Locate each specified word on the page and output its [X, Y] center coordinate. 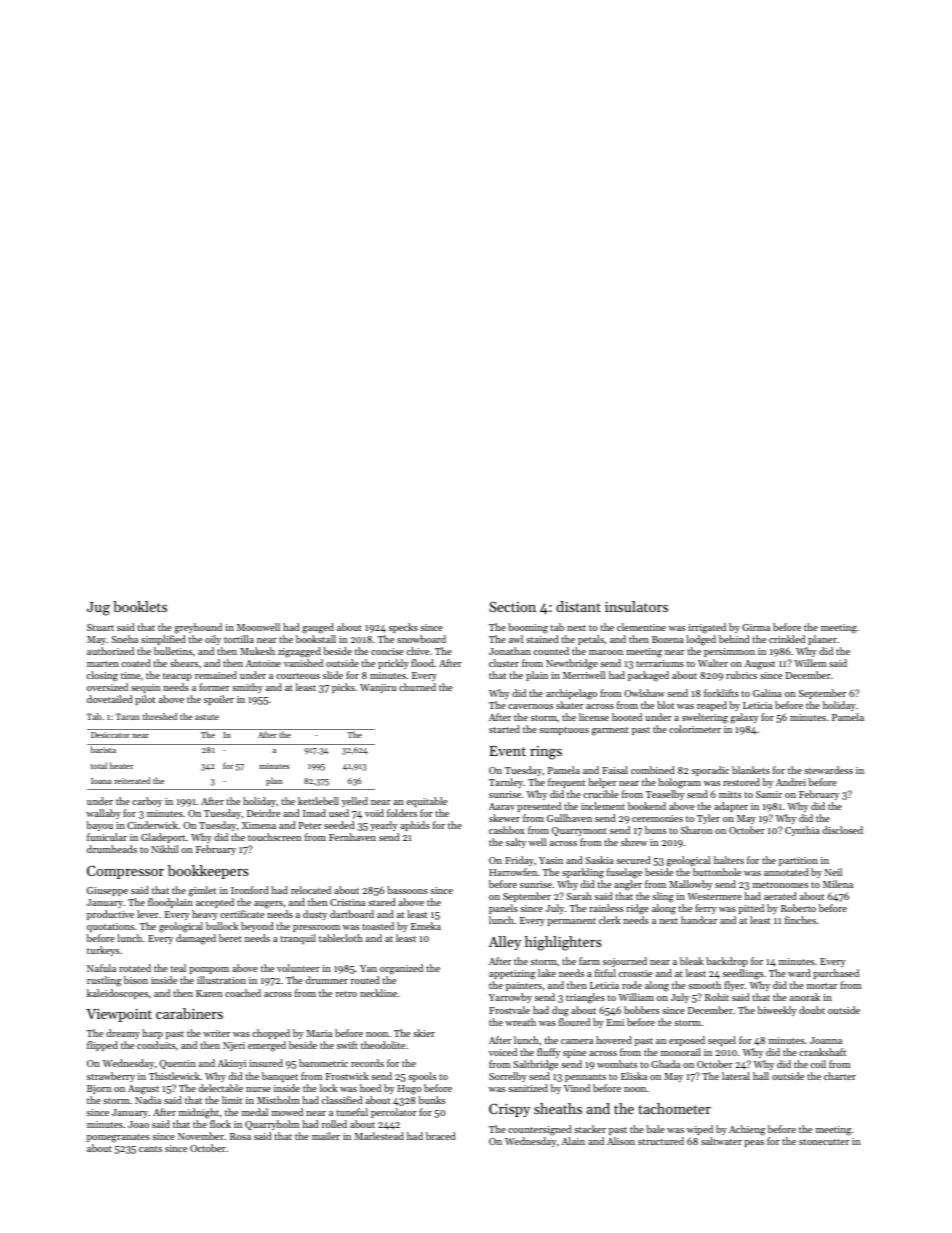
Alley [505, 943]
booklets [140, 606]
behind [734, 639]
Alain [573, 1141]
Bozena [668, 639]
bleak [692, 961]
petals [591, 640]
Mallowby [691, 885]
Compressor [125, 872]
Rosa [240, 1136]
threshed [160, 716]
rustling [104, 981]
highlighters [563, 943]
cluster [504, 663]
